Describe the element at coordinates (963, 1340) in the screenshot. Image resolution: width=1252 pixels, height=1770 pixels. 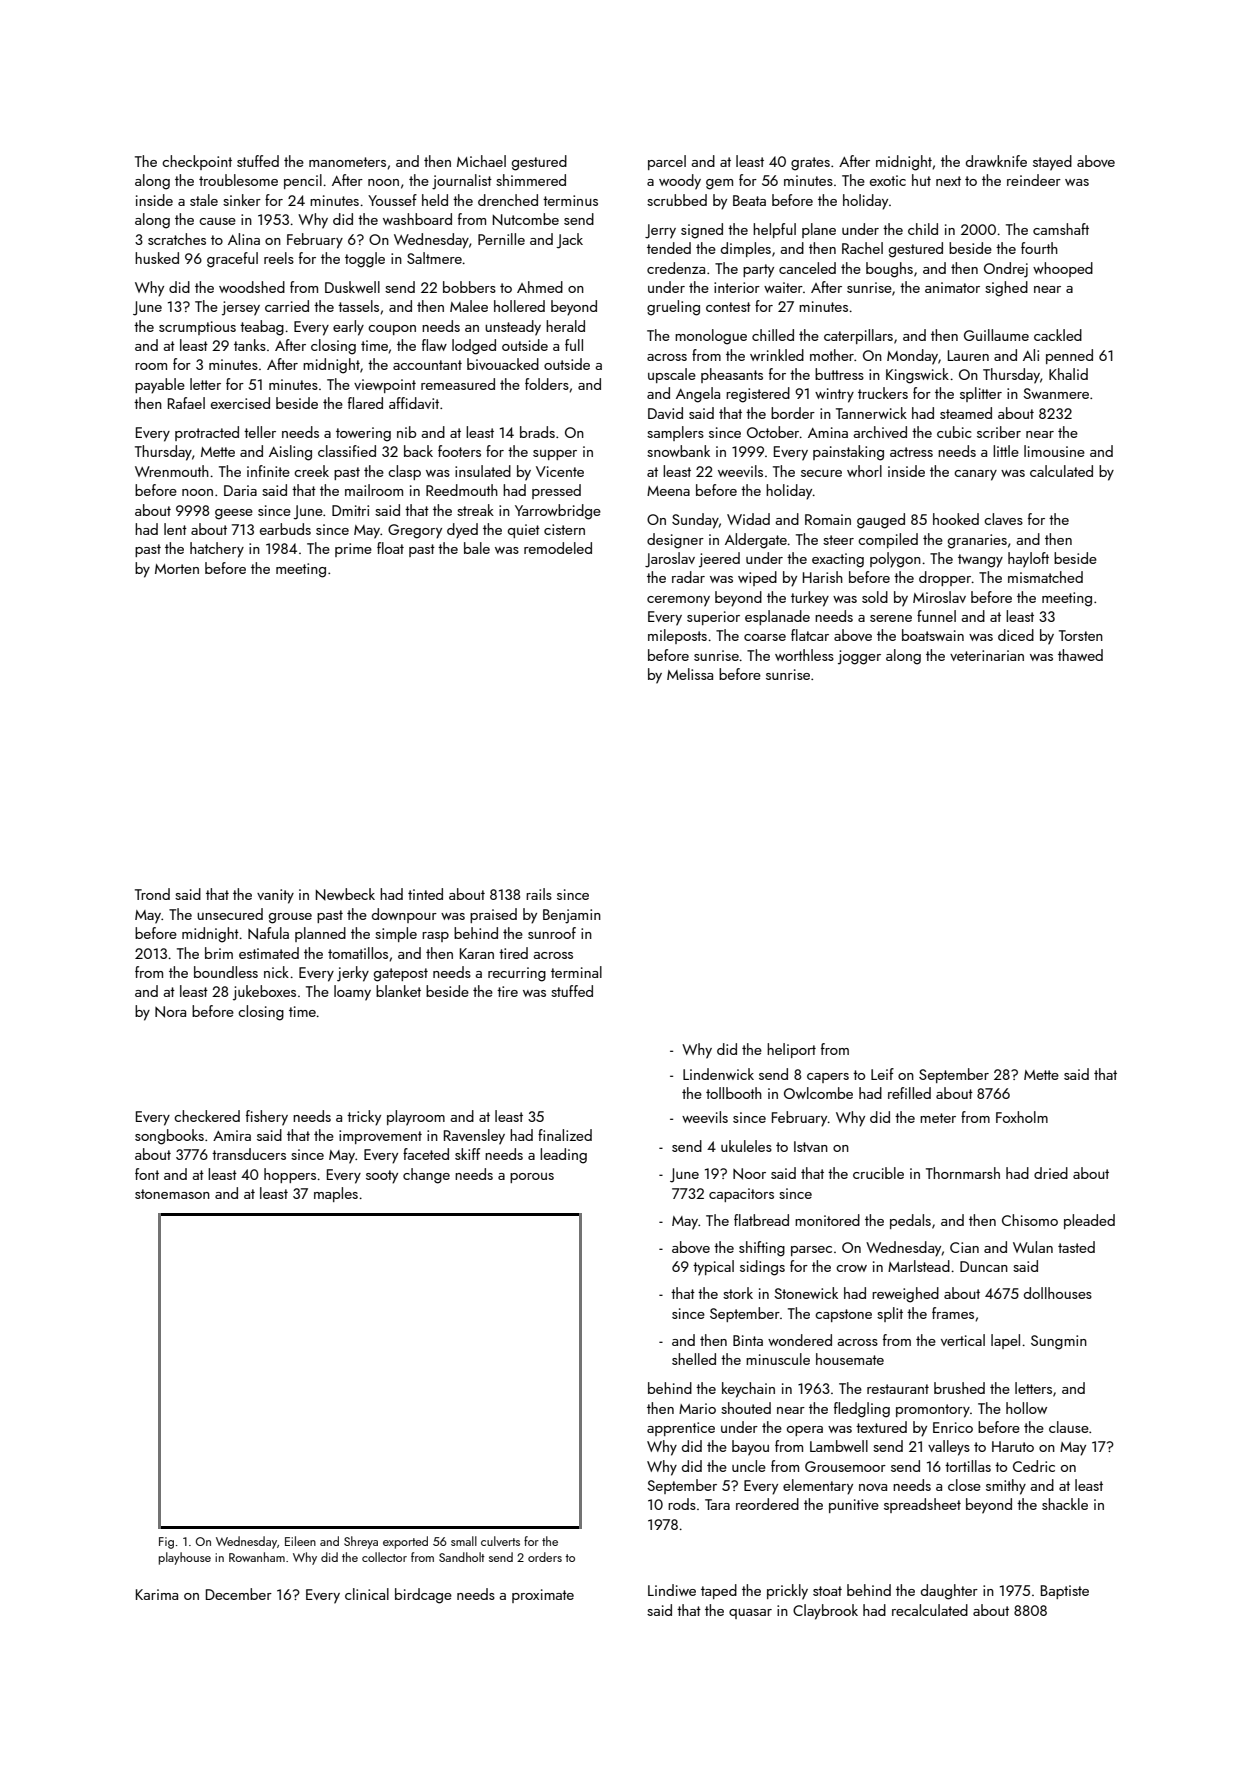
I see `vertical` at that location.
